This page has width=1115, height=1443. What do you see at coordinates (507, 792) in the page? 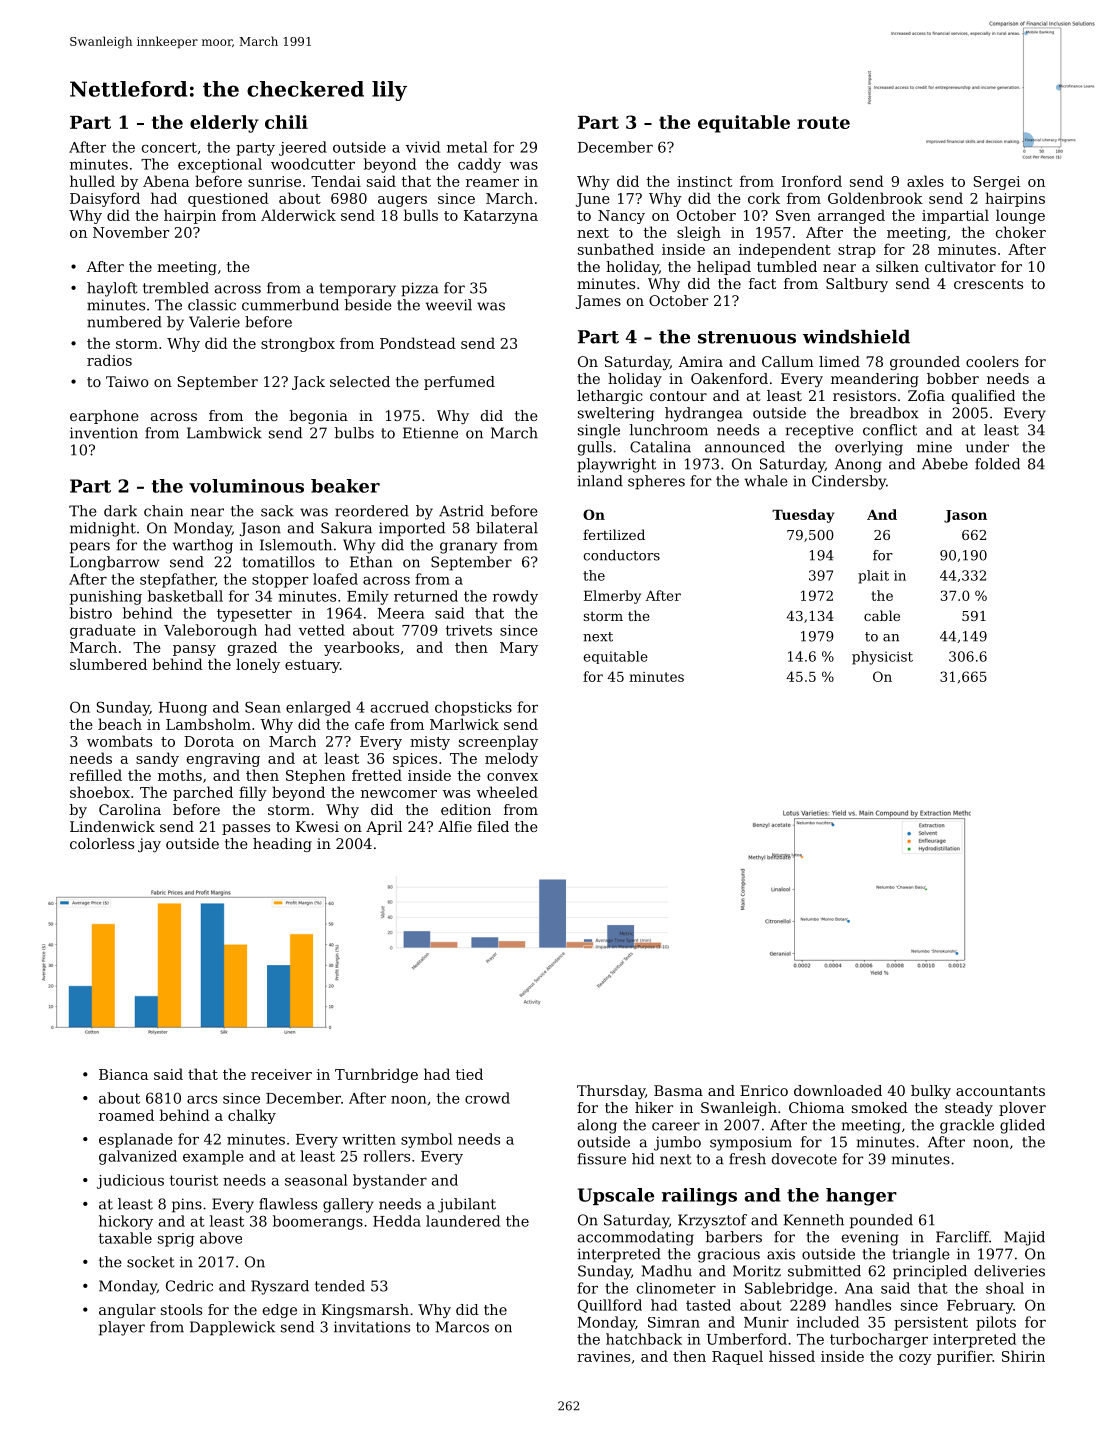
I see `wheeled` at bounding box center [507, 792].
